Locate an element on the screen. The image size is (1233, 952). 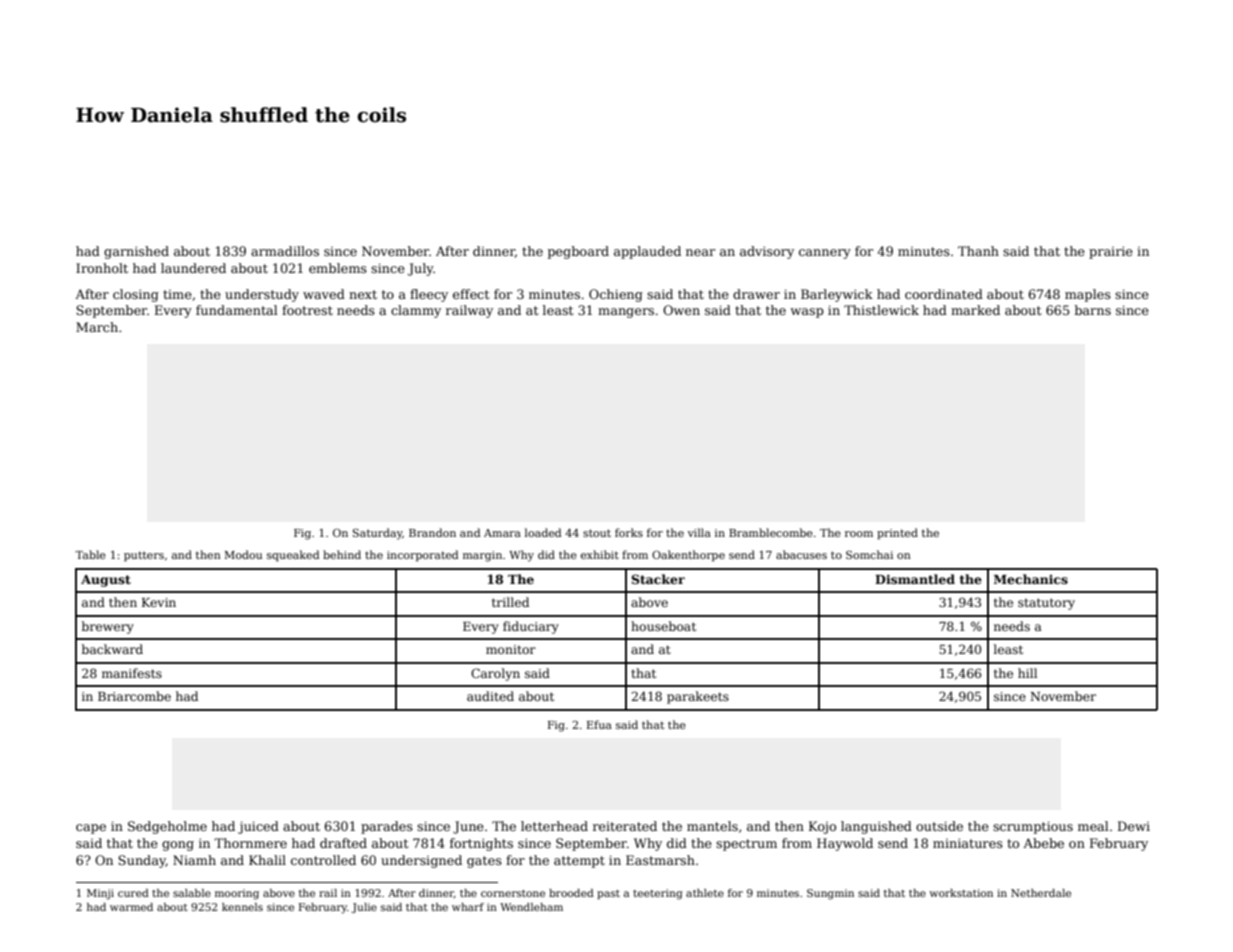
applauded is located at coordinates (647, 252).
